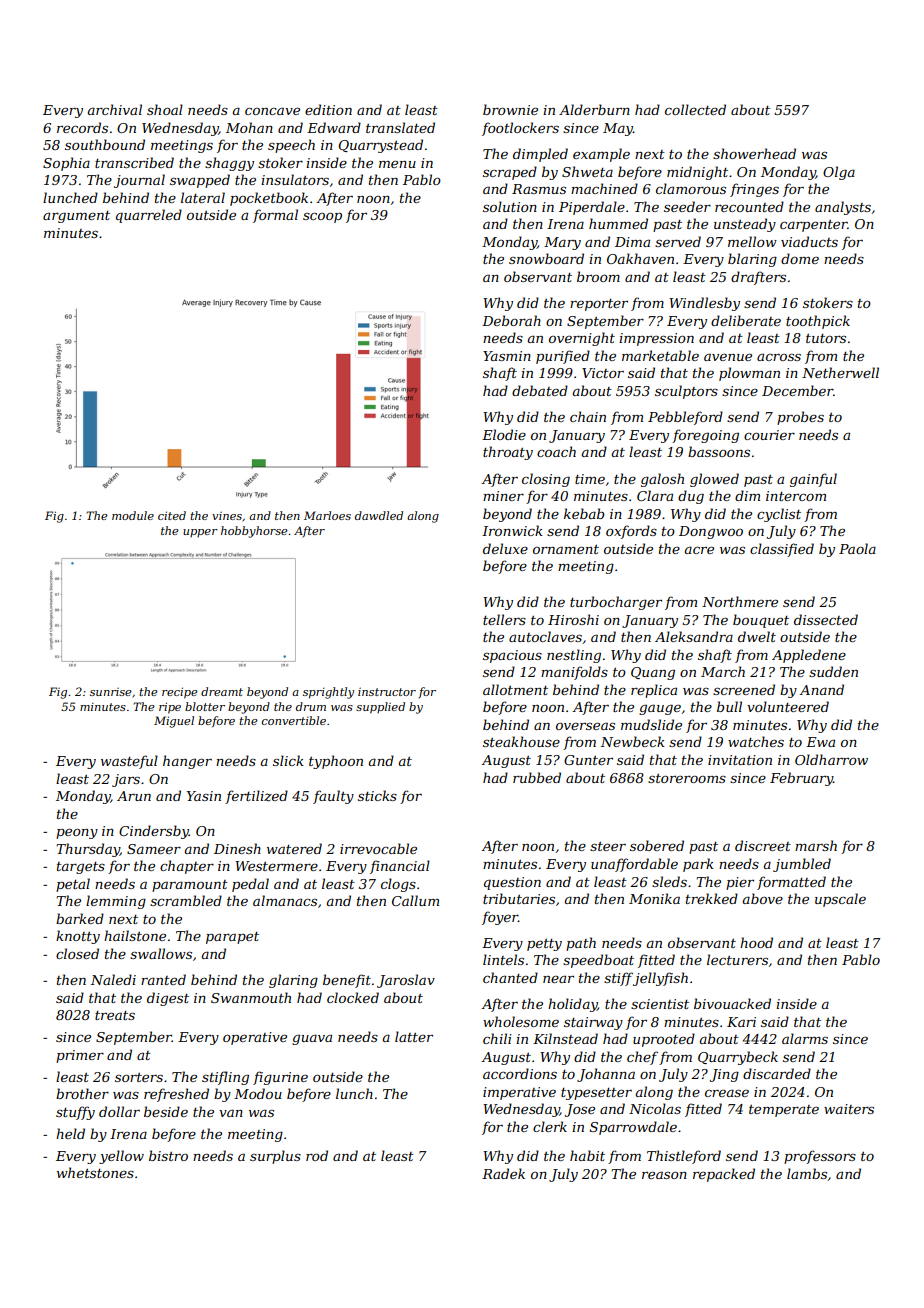 The height and width of the screenshot is (1308, 924). Describe the element at coordinates (507, 356) in the screenshot. I see `Yasmin` at that location.
